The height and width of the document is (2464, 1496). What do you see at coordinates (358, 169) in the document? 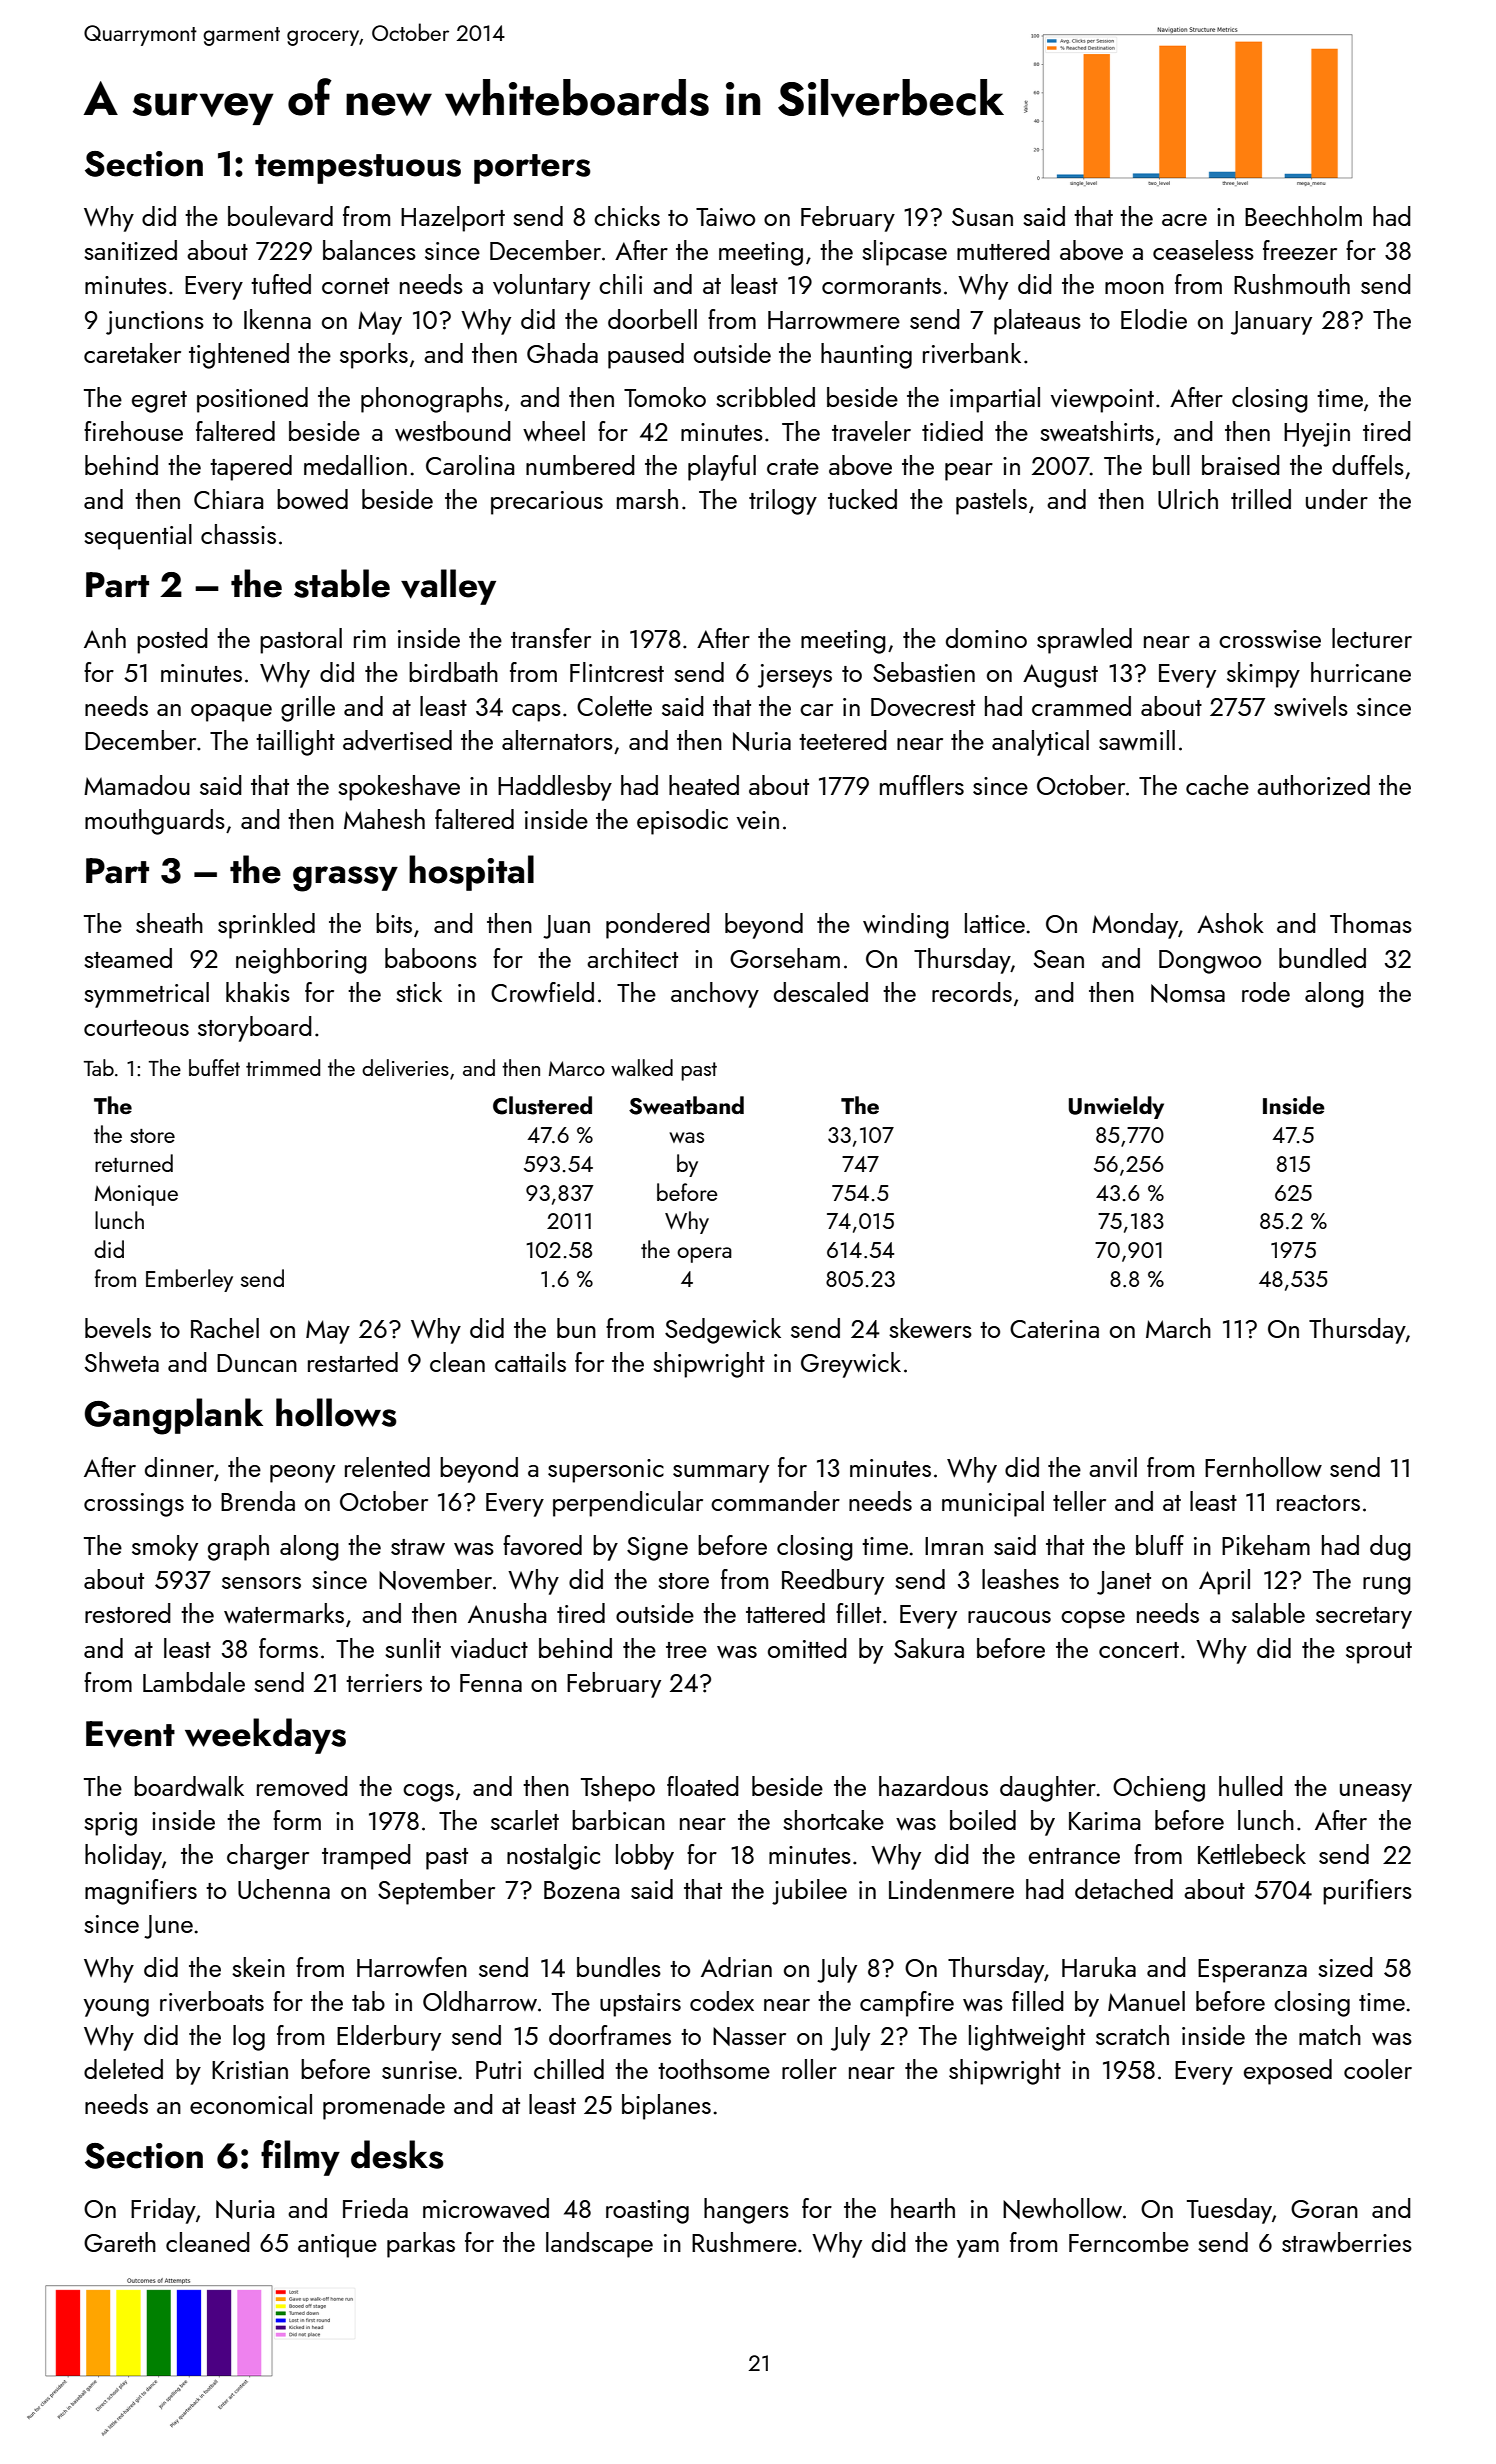
I see `tempestuous` at bounding box center [358, 169].
